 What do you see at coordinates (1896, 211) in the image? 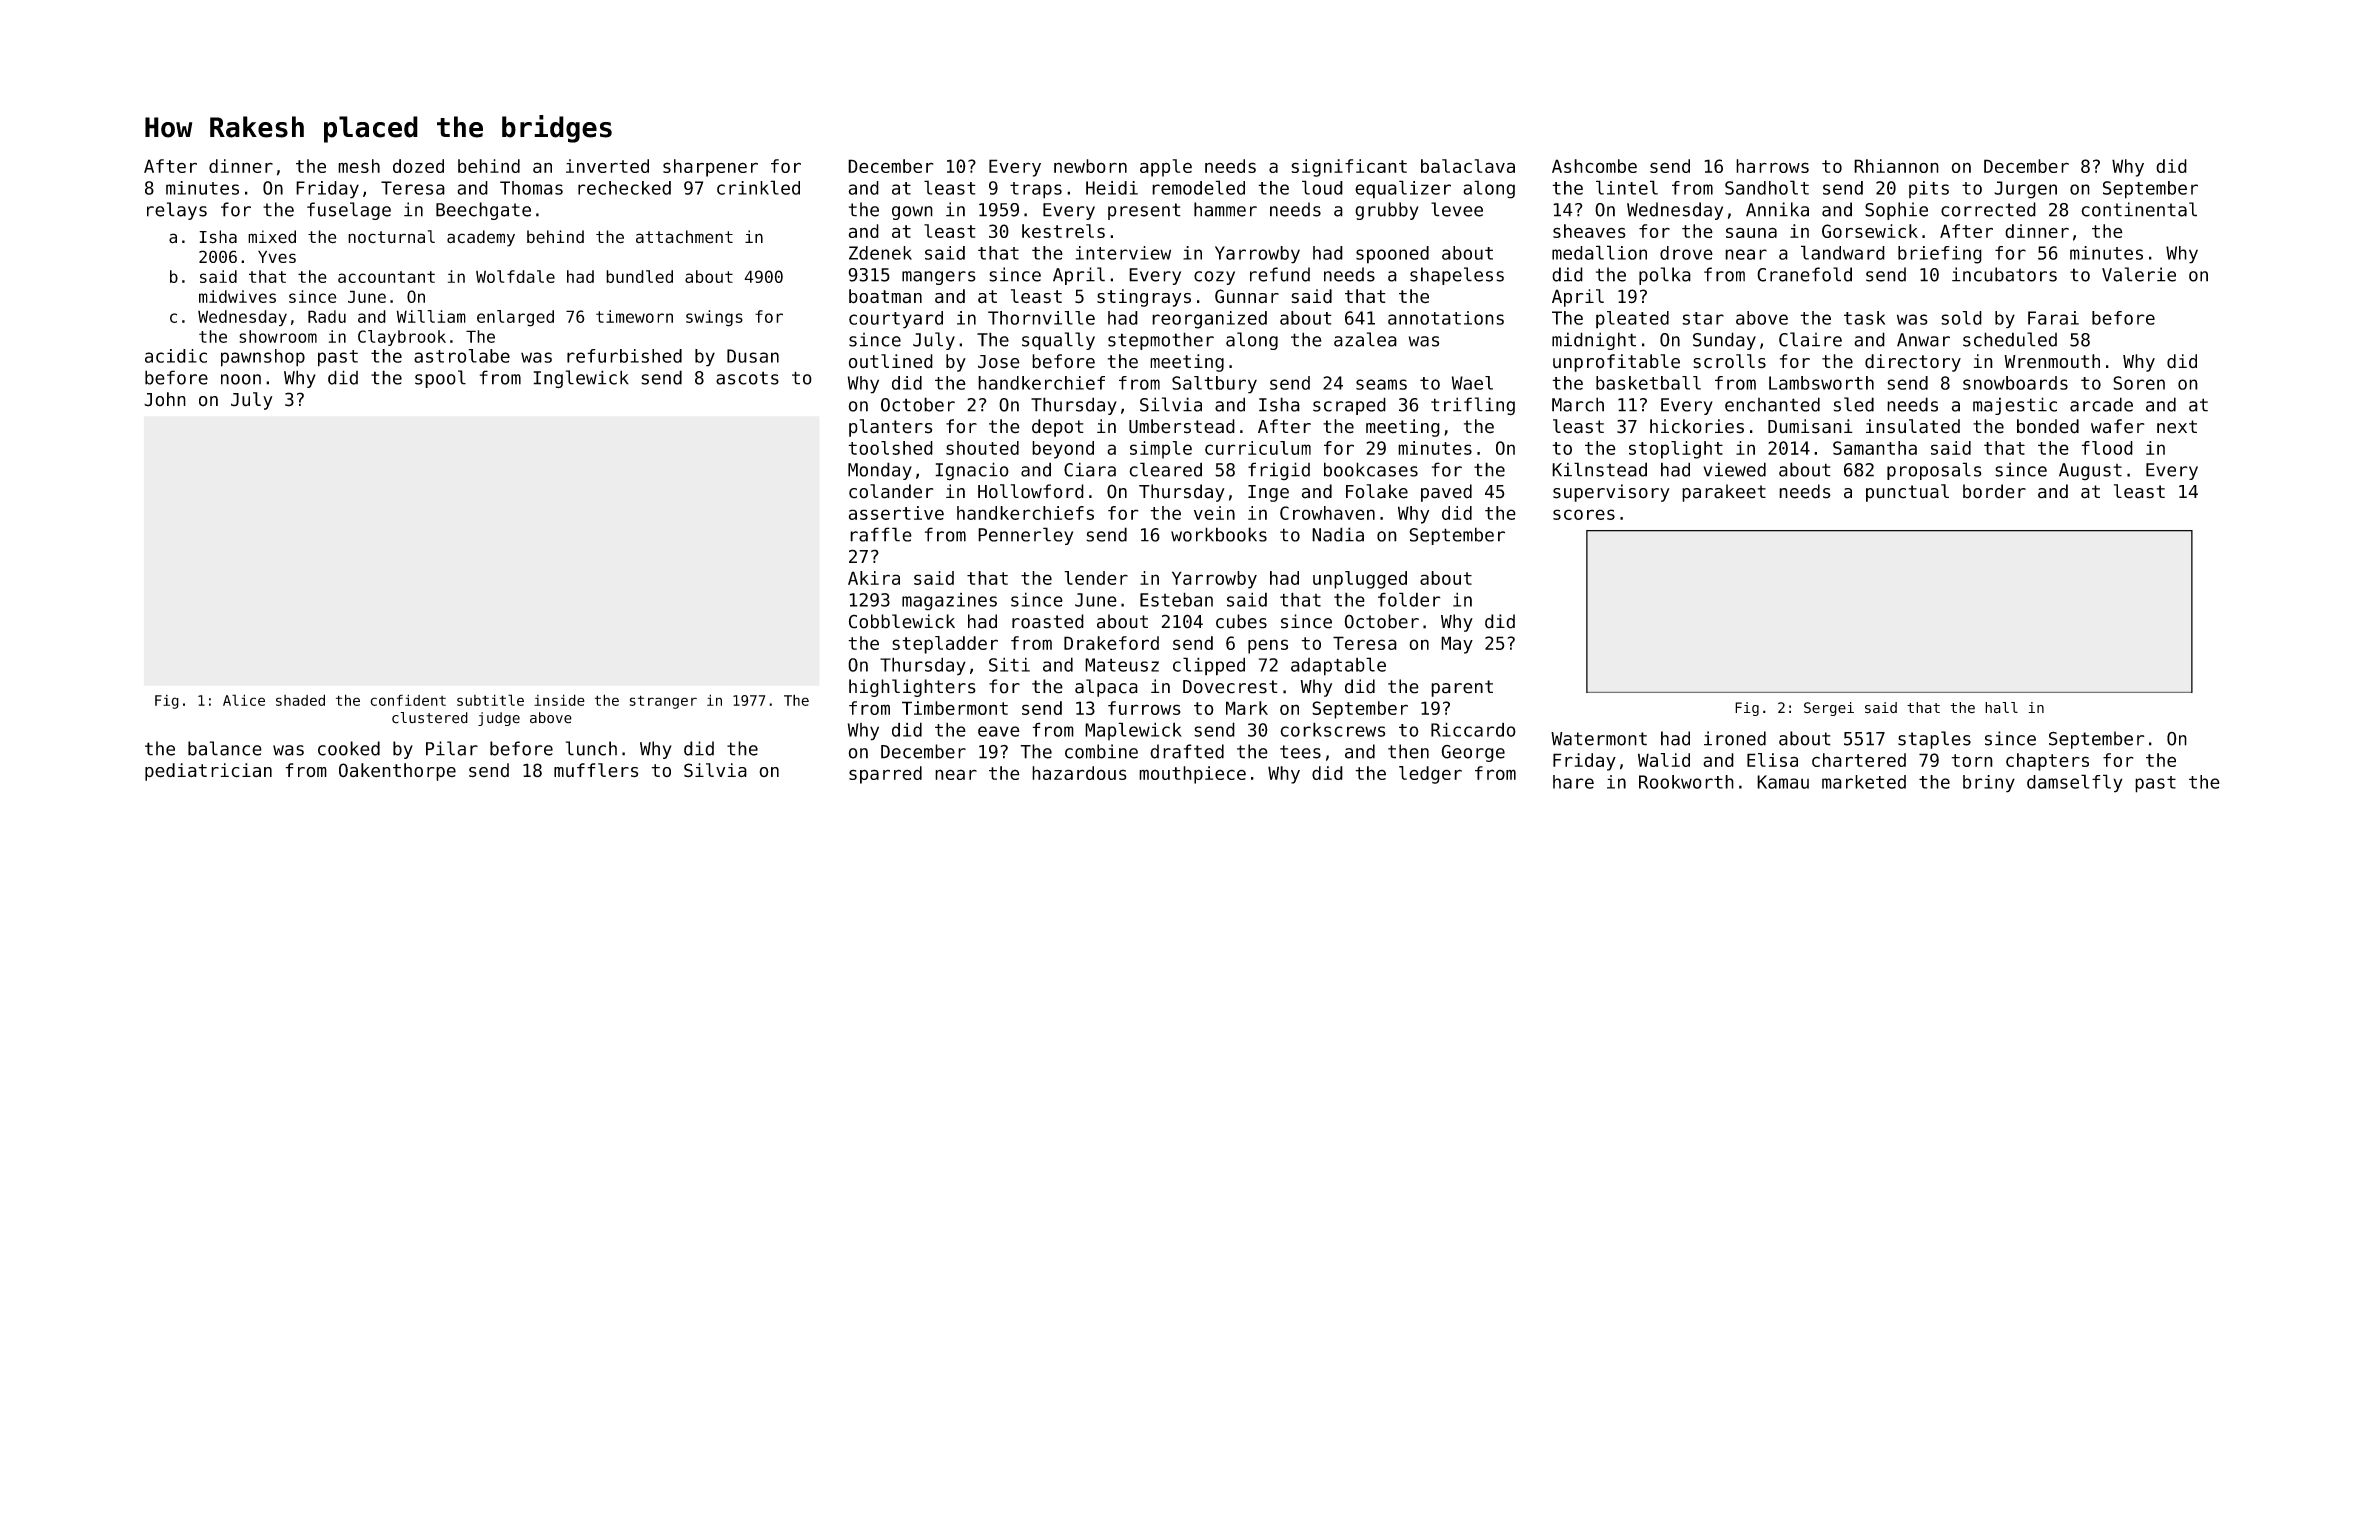
I see `Sophie` at bounding box center [1896, 211].
